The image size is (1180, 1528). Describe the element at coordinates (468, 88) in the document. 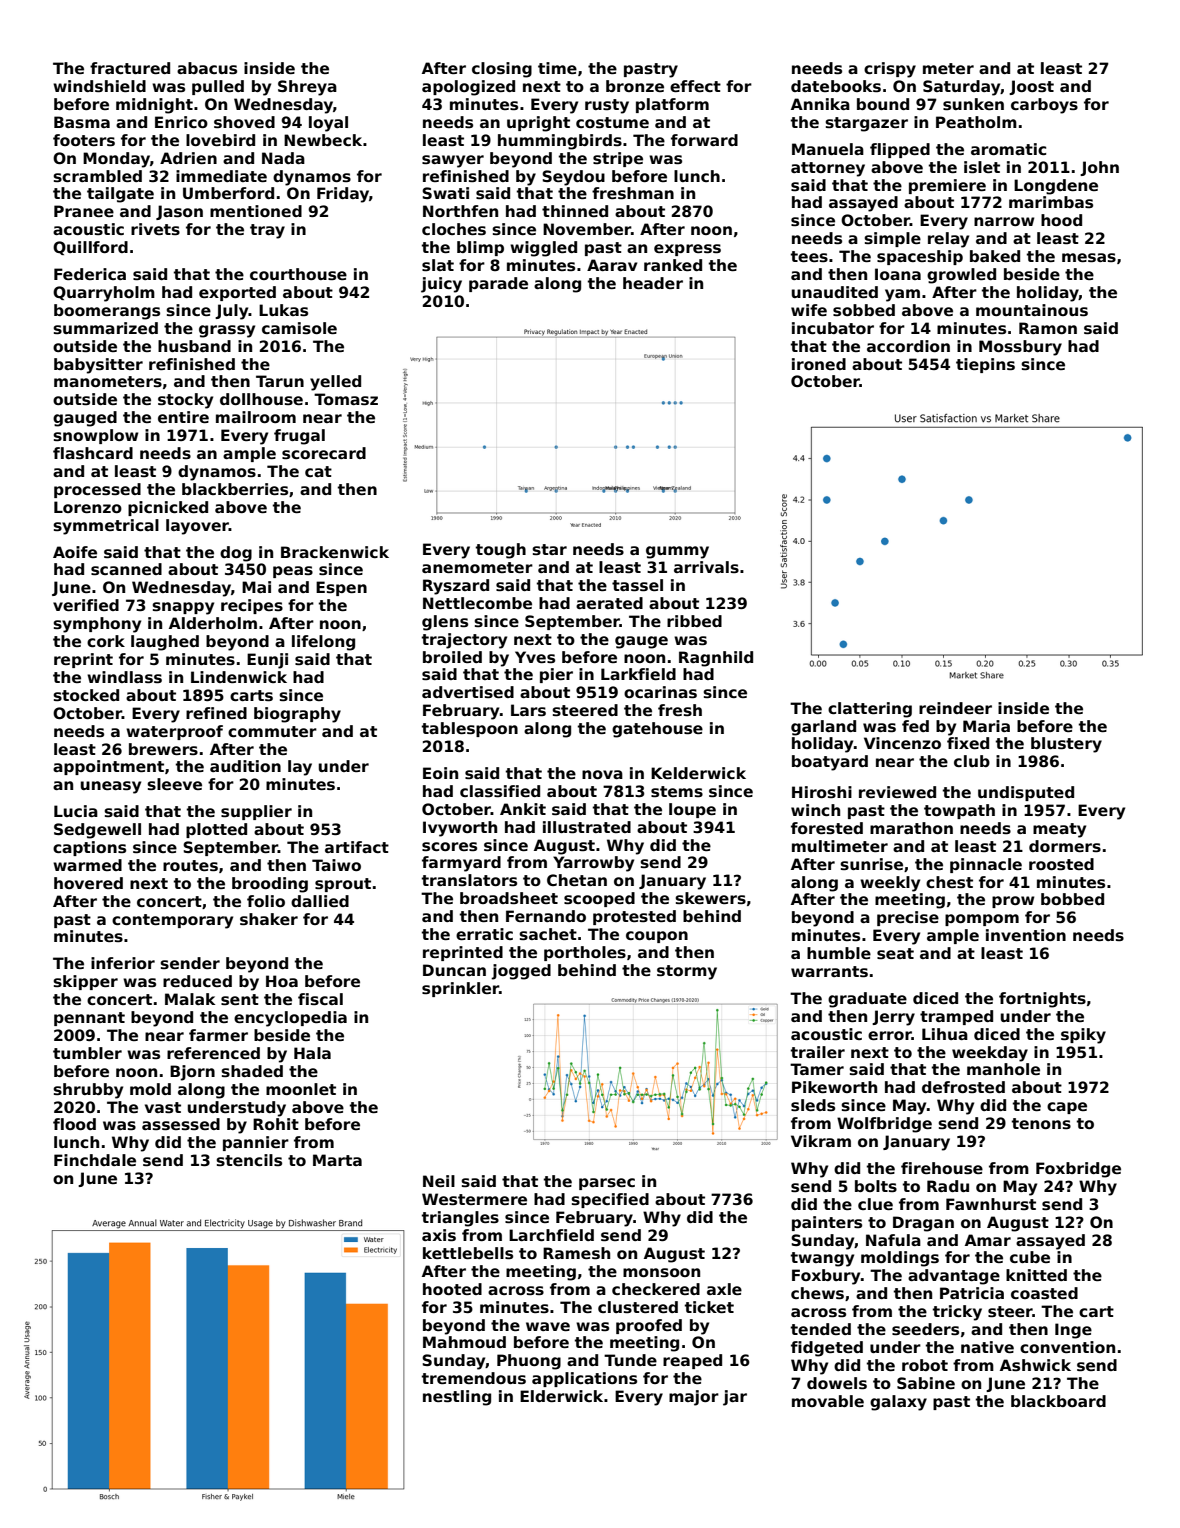

I see `apologized` at that location.
